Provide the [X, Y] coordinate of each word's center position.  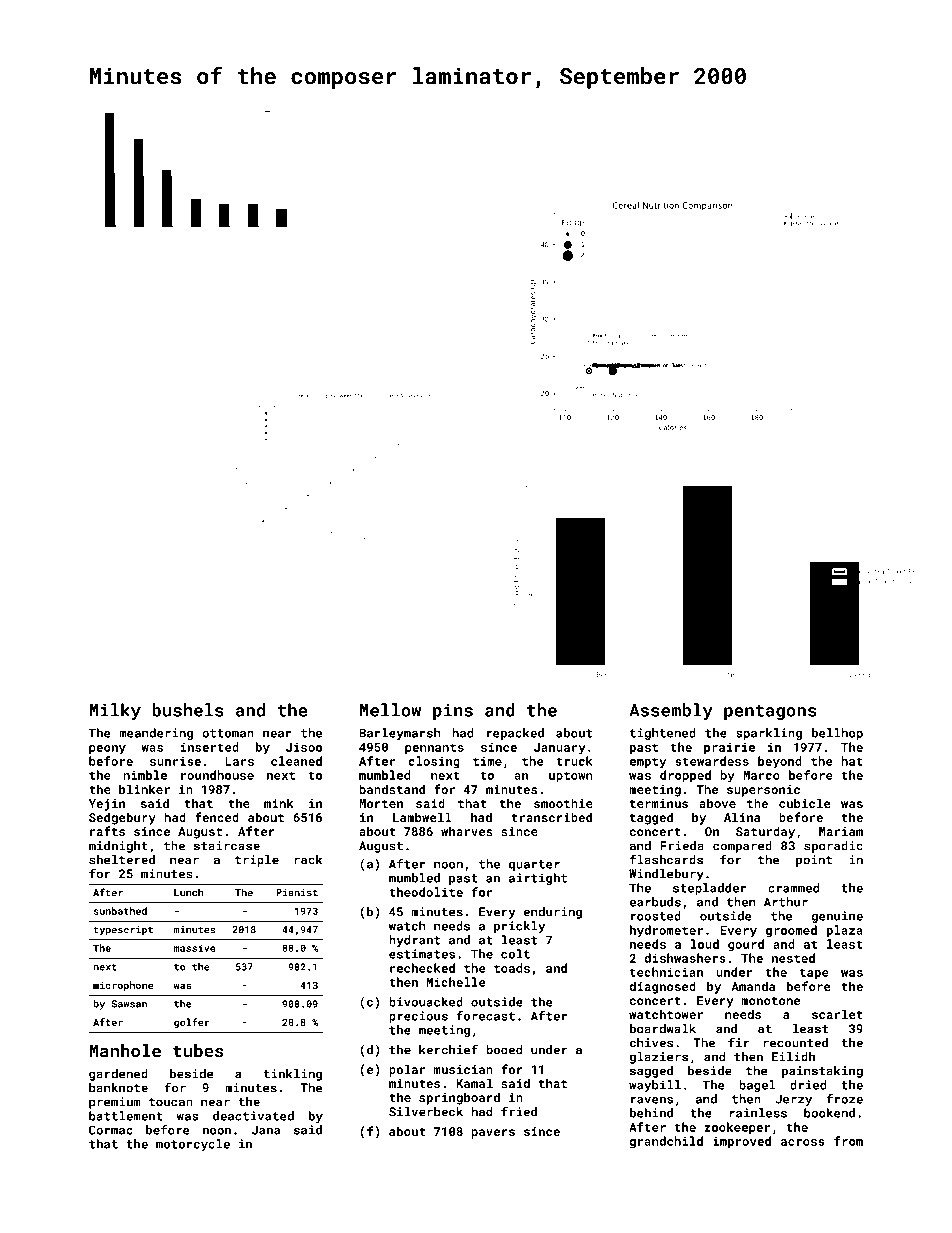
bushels [188, 710]
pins [453, 711]
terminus [659, 803]
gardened [118, 1075]
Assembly [671, 711]
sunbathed [120, 911]
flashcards [666, 859]
